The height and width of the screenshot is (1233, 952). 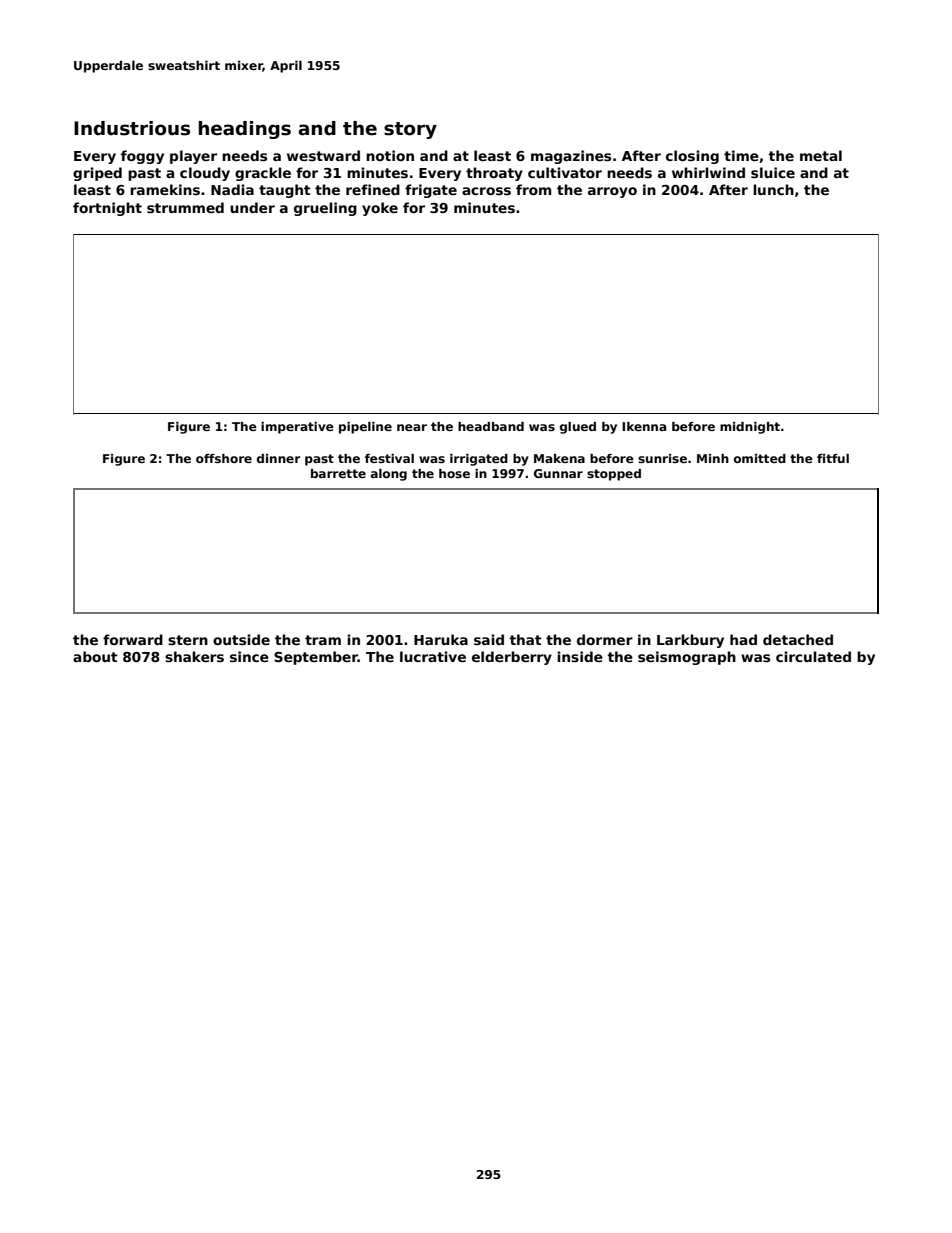 What do you see at coordinates (279, 458) in the screenshot?
I see `dinner` at bounding box center [279, 458].
